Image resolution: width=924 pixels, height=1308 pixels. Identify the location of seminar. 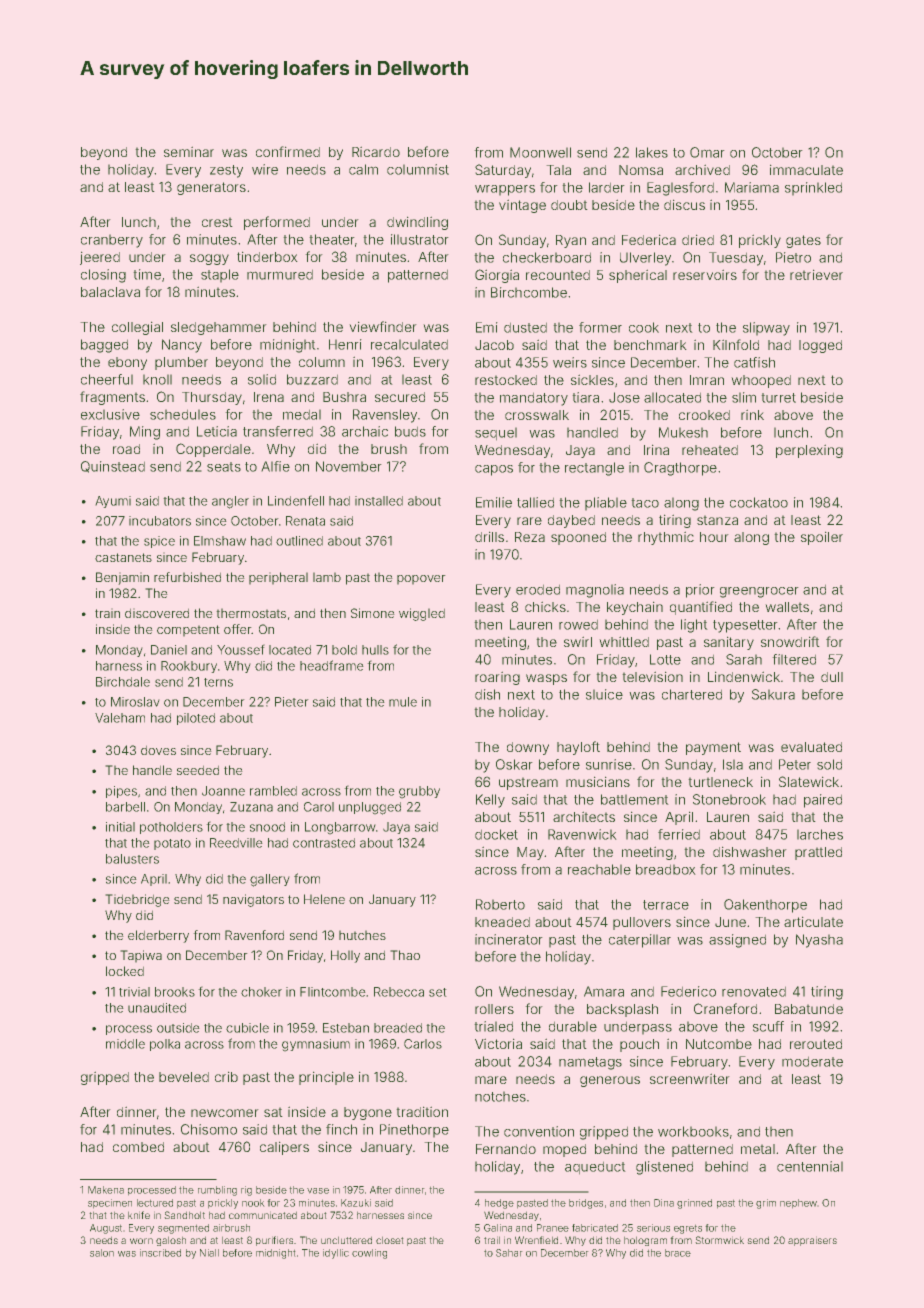
(189, 151).
